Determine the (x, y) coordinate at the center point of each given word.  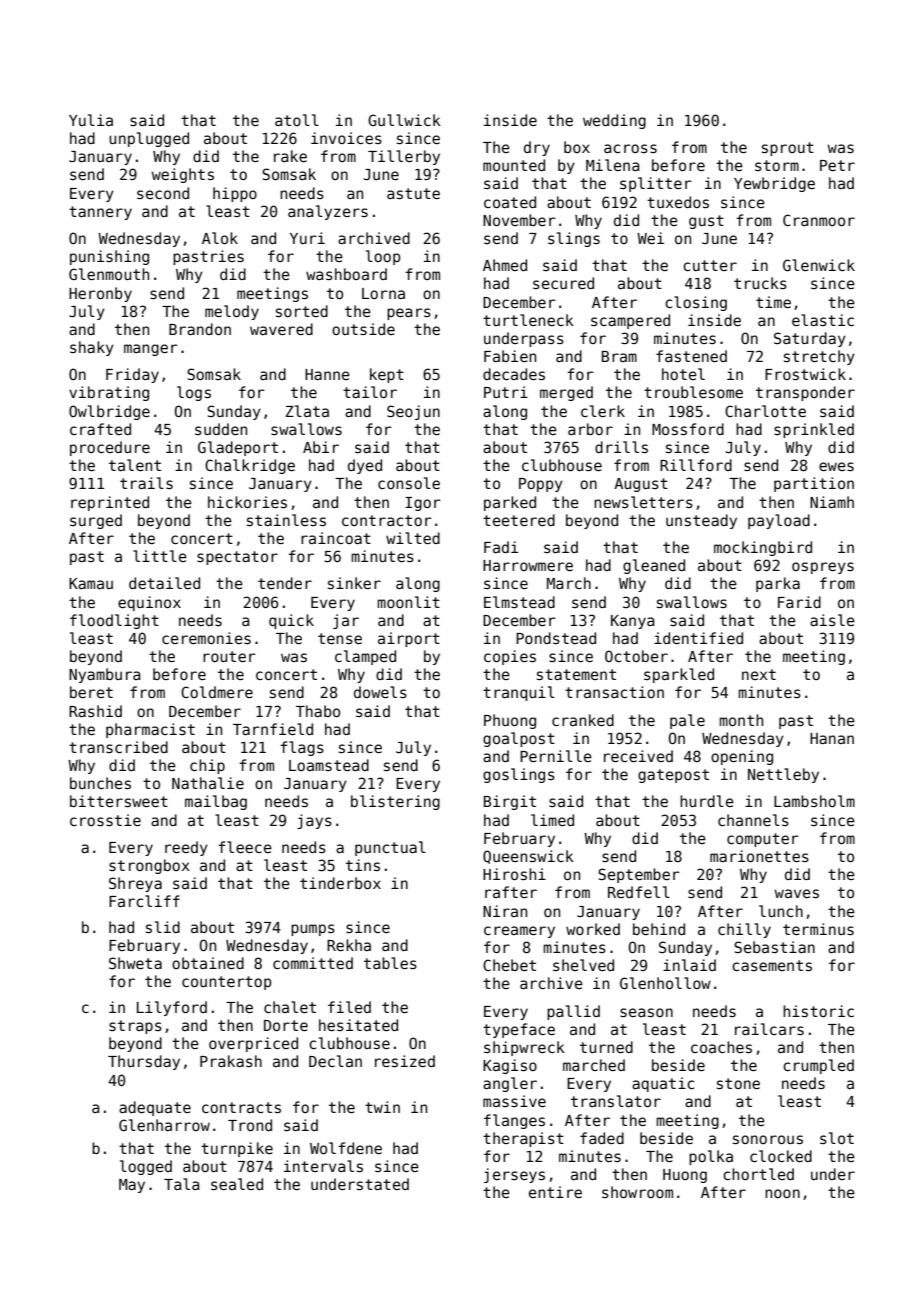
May (132, 1186)
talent (135, 465)
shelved (583, 965)
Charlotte (765, 411)
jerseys (514, 1175)
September (639, 875)
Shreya (135, 884)
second (163, 193)
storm (777, 165)
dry (537, 148)
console (409, 483)
